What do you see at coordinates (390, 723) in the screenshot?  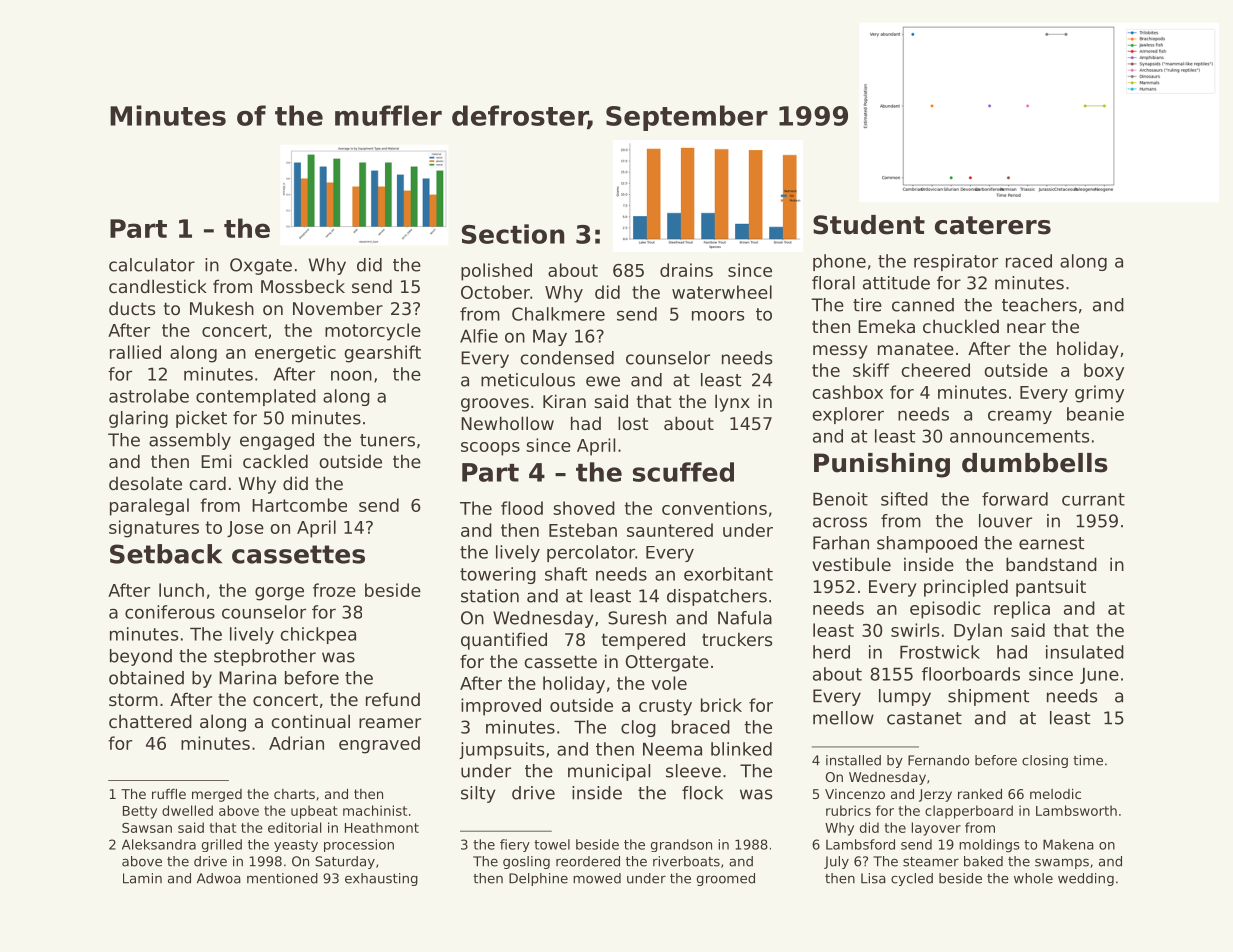 I see `reamer` at bounding box center [390, 723].
